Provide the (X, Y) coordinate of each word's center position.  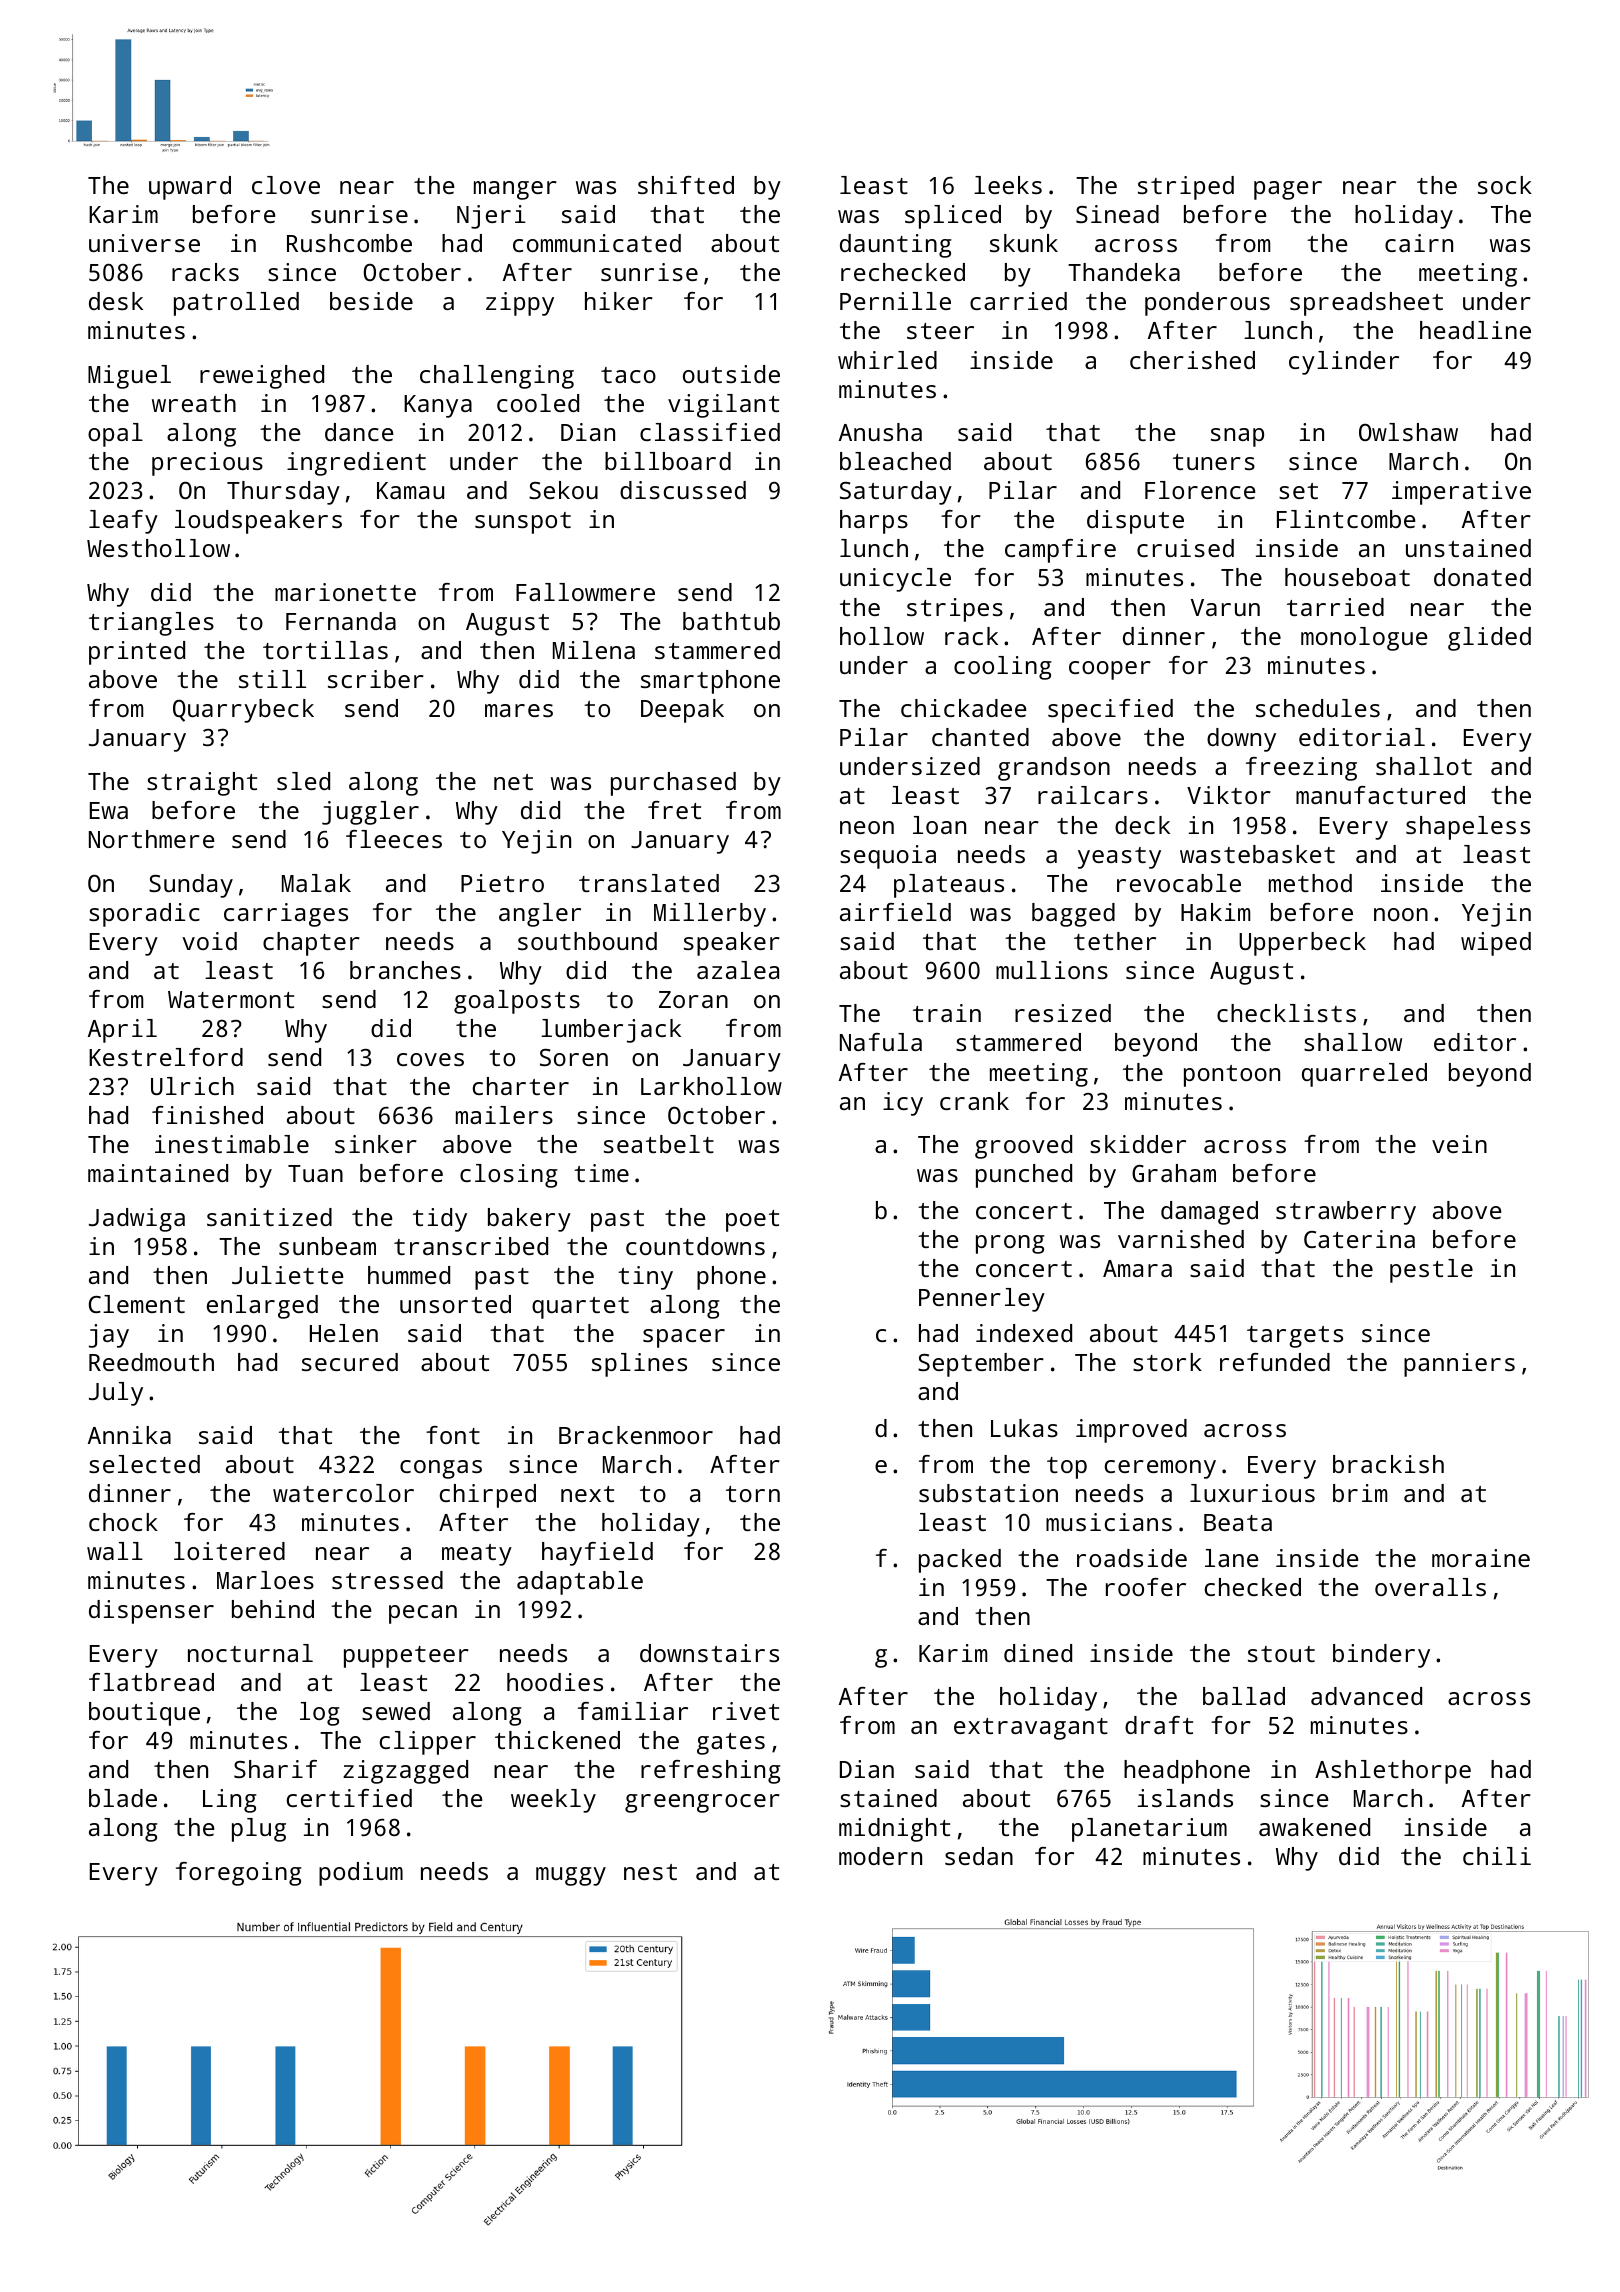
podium (361, 1874)
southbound (587, 941)
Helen (344, 1333)
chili (1497, 1856)
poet (752, 1221)
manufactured (1380, 795)
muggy (571, 1876)
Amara (1137, 1268)
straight (202, 784)
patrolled (236, 304)
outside (731, 374)
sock (1505, 185)
